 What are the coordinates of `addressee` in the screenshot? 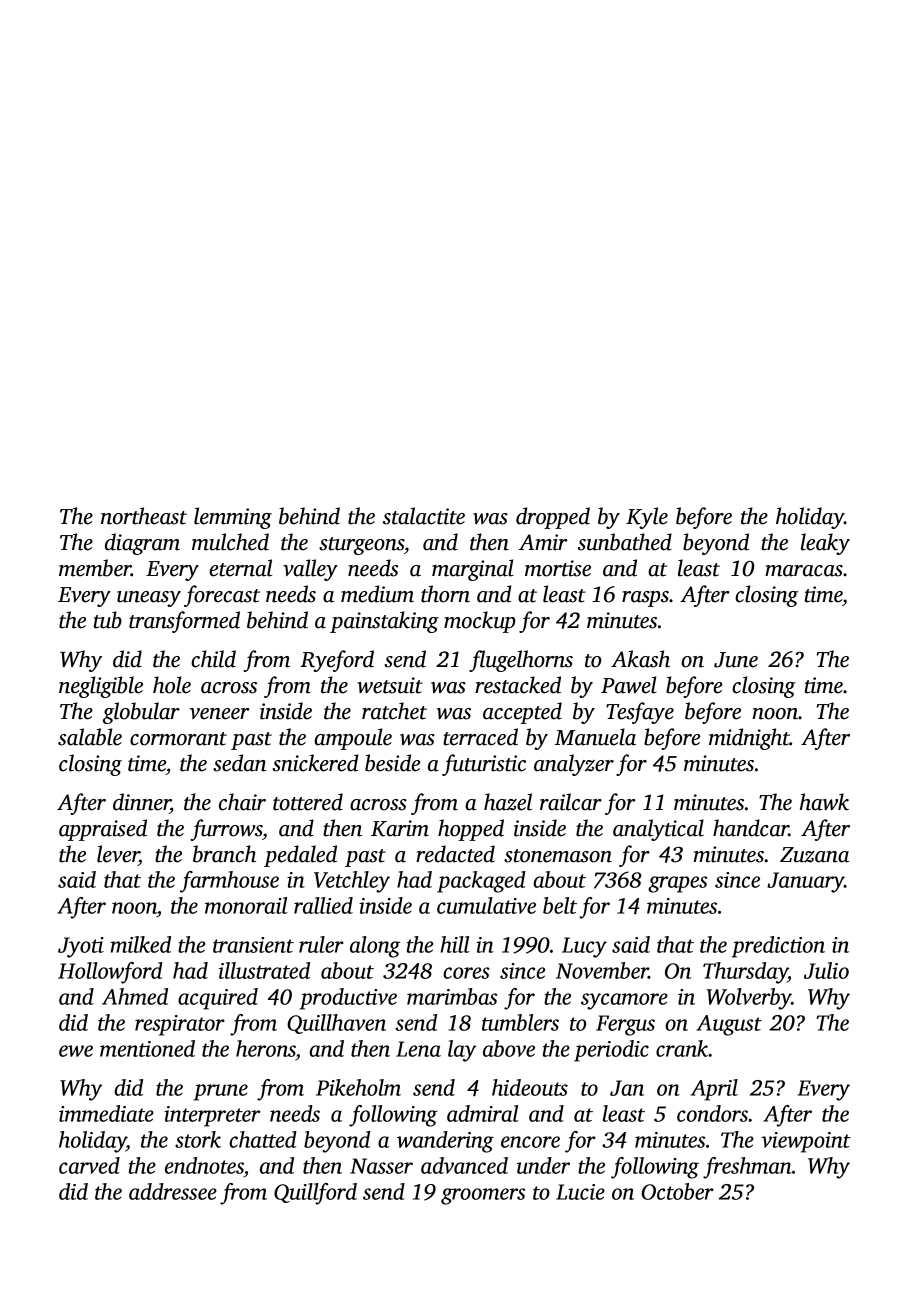 It's located at (173, 1191).
